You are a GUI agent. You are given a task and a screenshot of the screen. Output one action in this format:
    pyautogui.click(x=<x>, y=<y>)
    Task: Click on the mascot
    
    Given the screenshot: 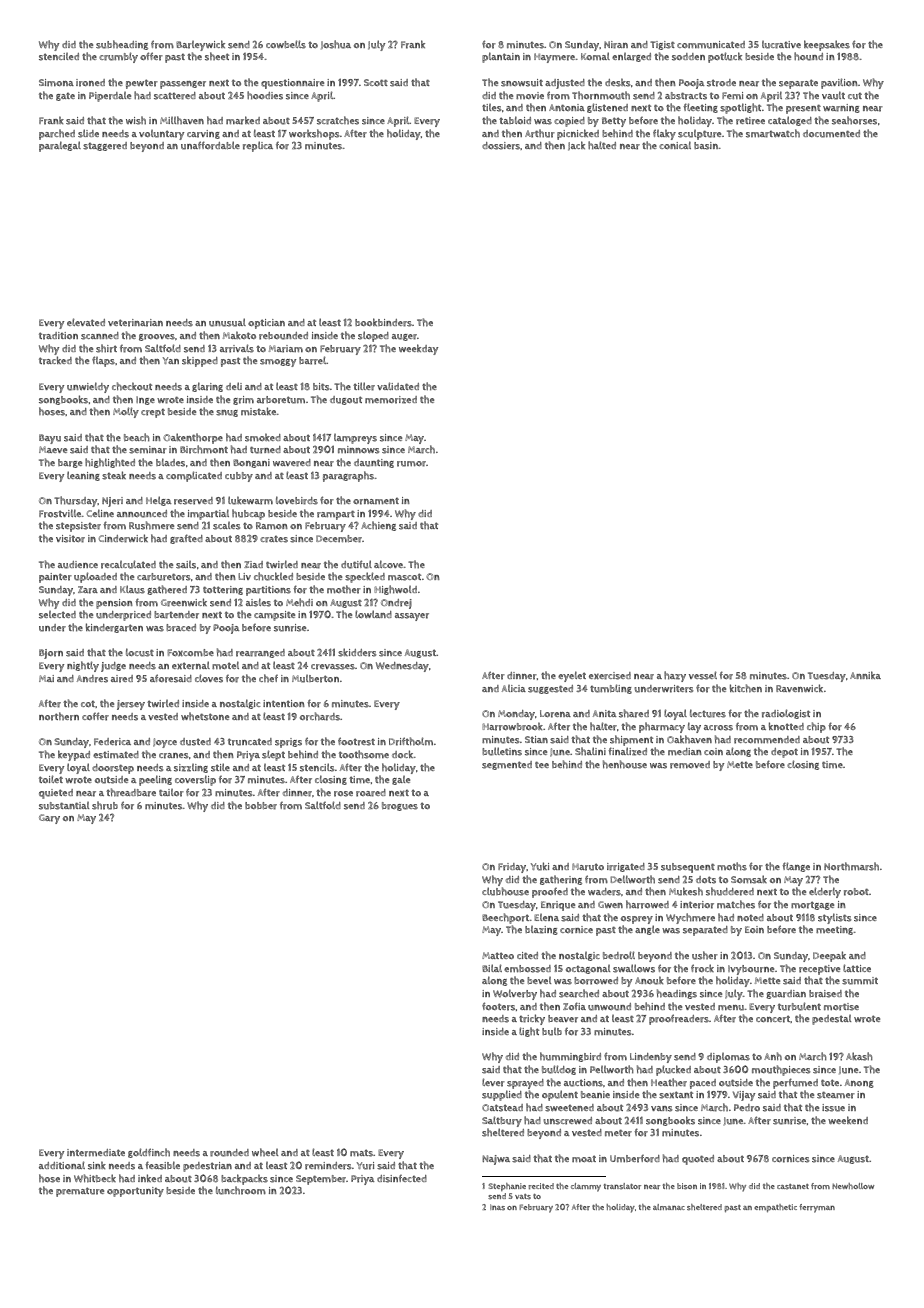 What is the action you would take?
    pyautogui.click(x=404, y=577)
